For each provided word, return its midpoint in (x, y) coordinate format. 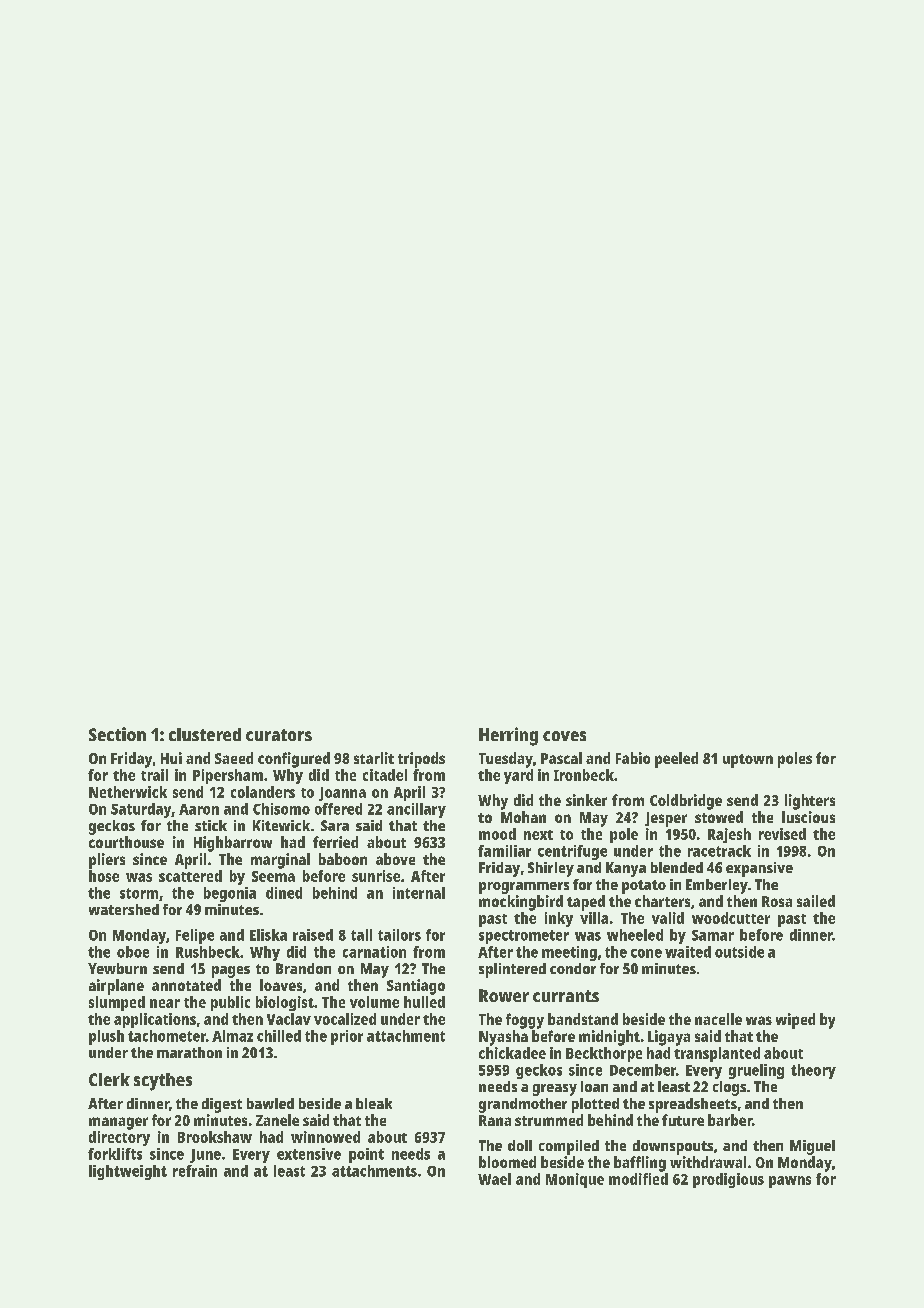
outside (739, 952)
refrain (195, 1171)
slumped (117, 1003)
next (538, 835)
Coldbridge (686, 802)
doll (520, 1145)
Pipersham (228, 776)
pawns (790, 1182)
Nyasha (503, 1038)
